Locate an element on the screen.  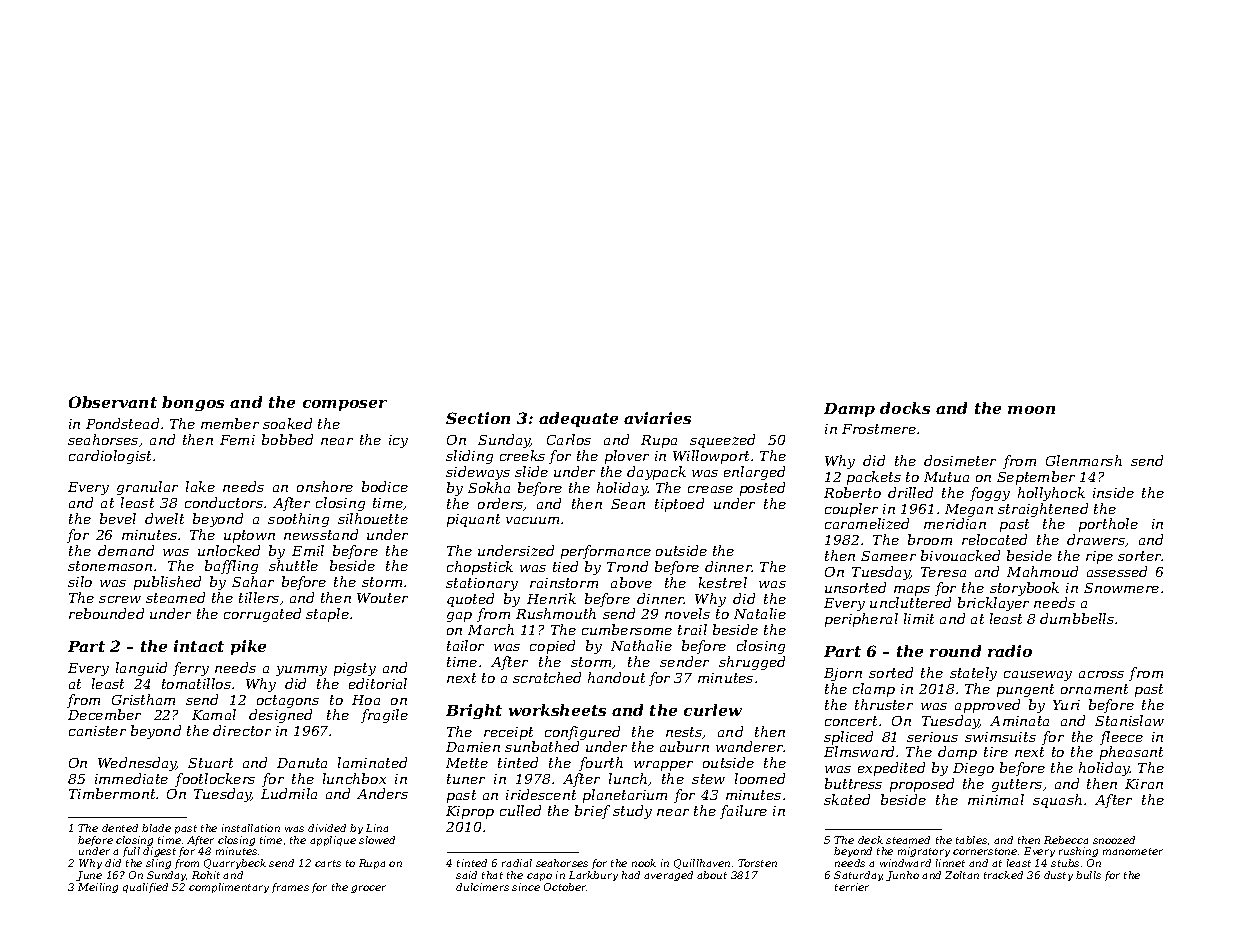
frames is located at coordinates (290, 888).
